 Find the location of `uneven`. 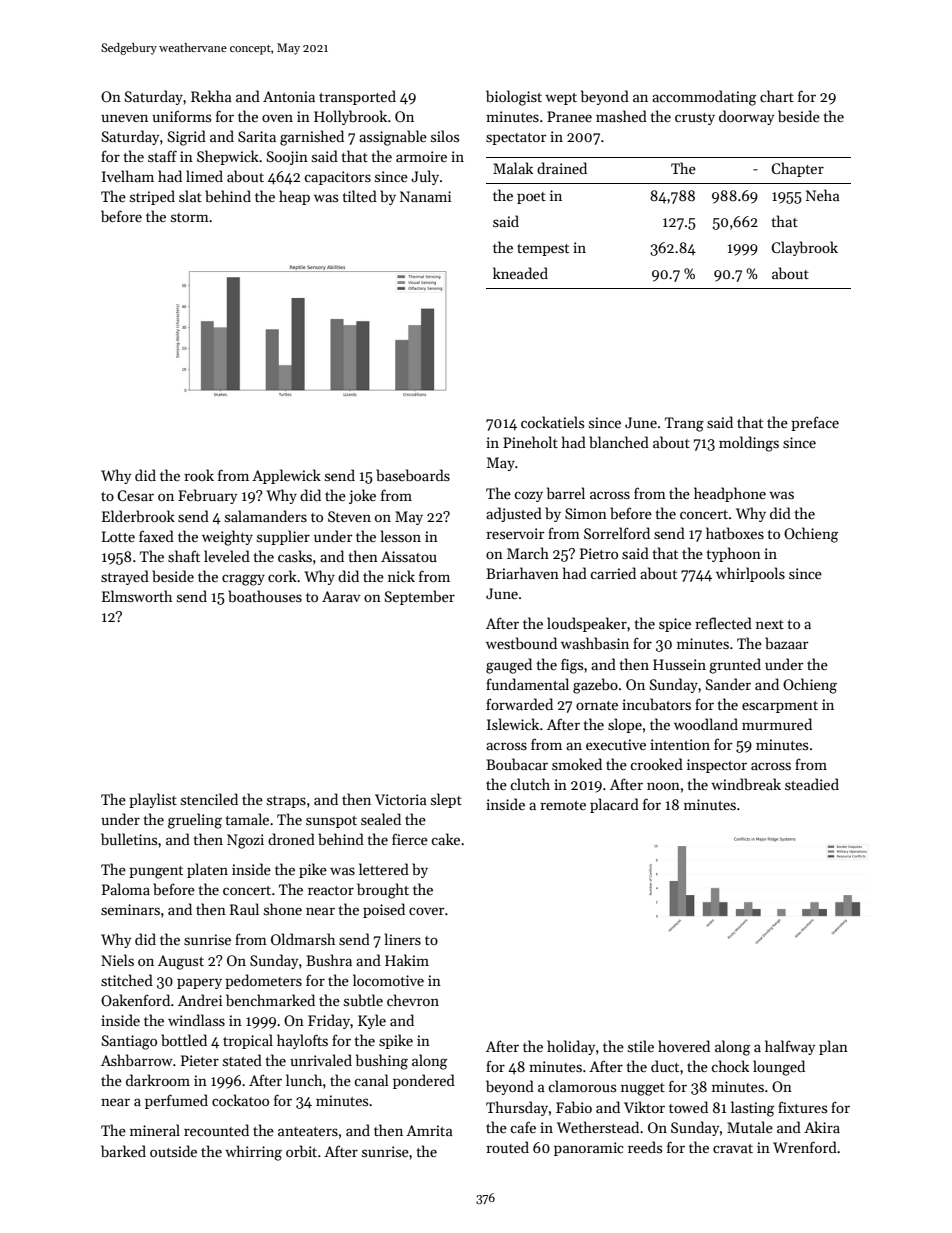

uneven is located at coordinates (124, 118).
